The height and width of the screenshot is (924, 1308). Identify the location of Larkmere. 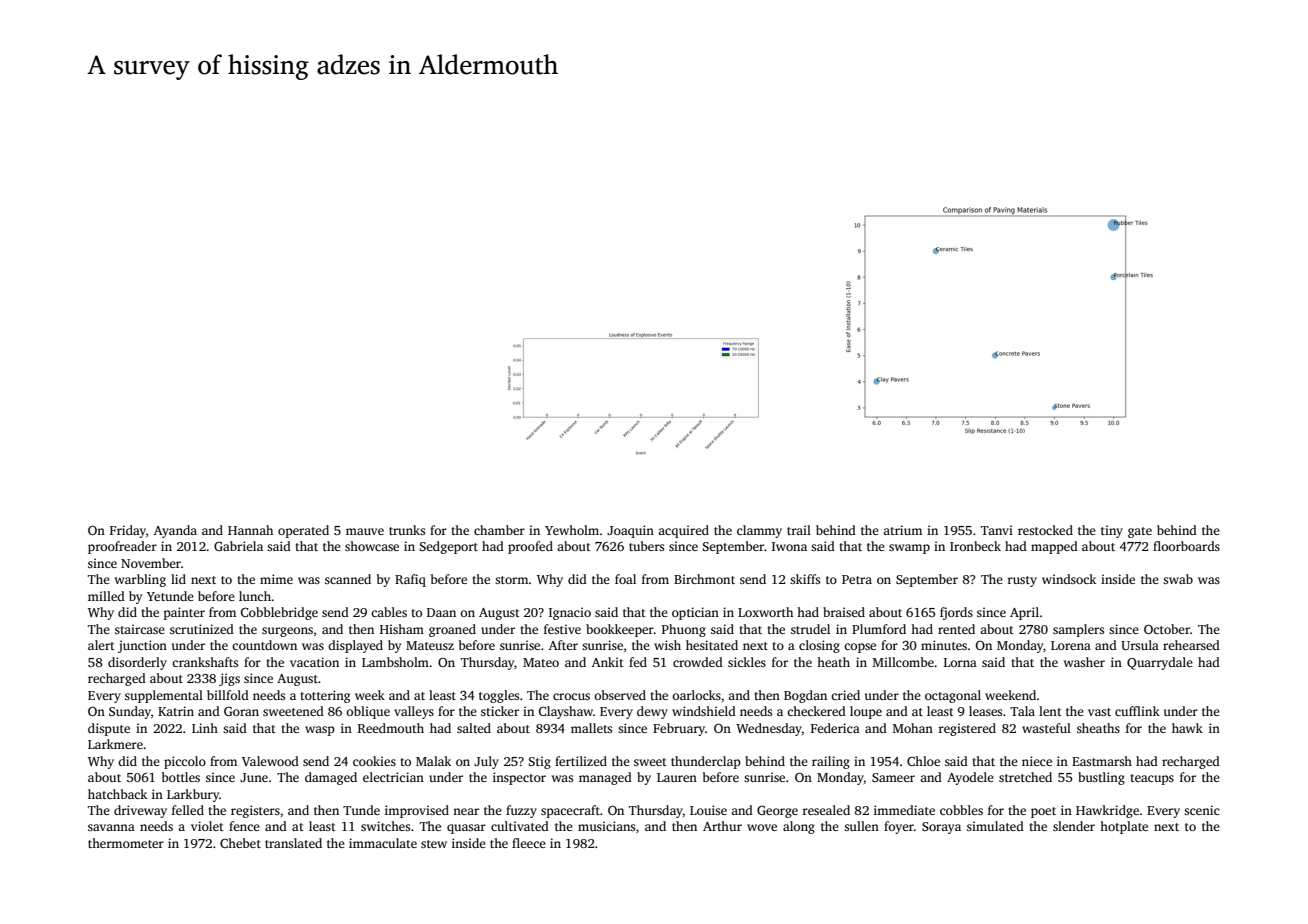
(115, 744).
